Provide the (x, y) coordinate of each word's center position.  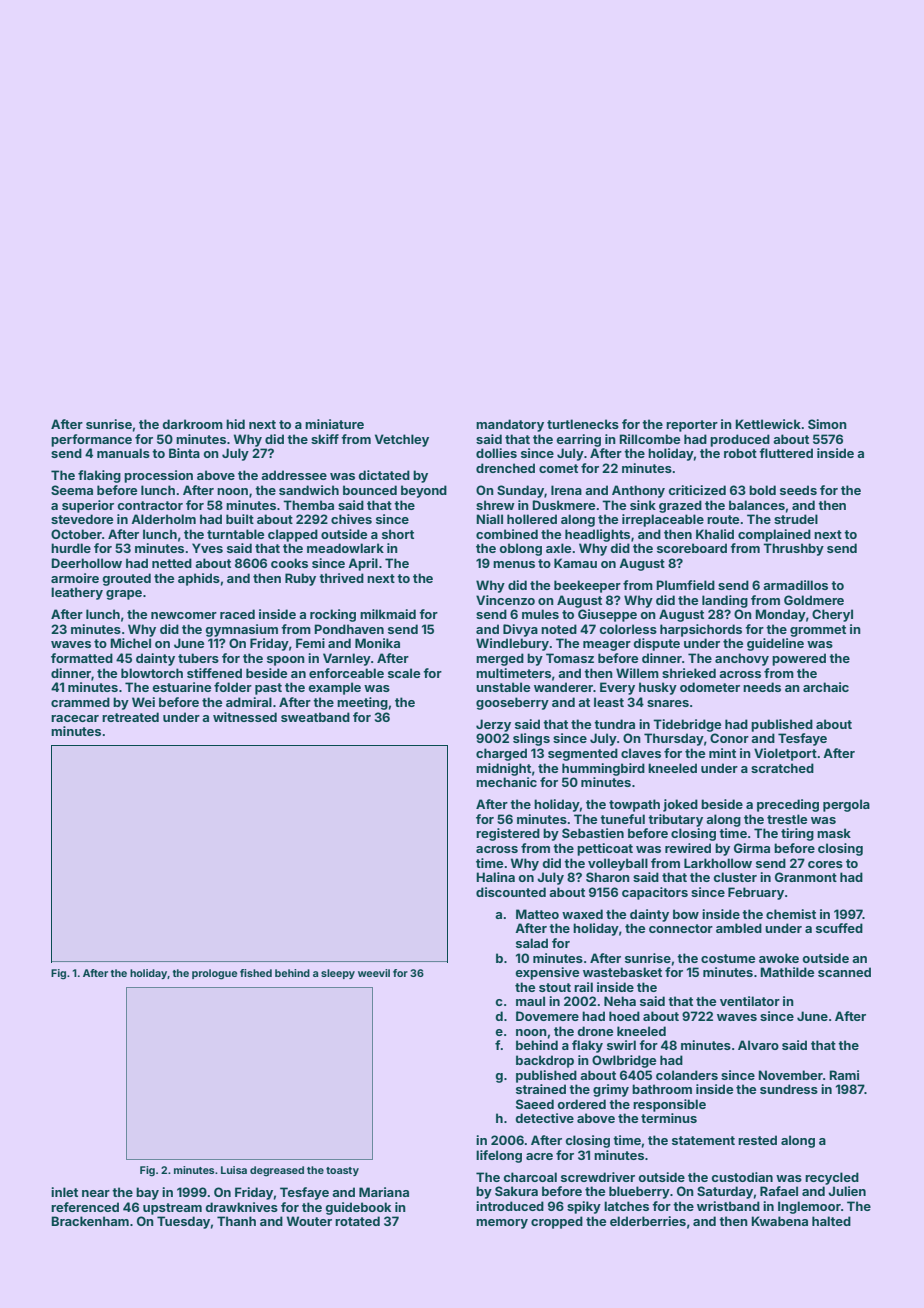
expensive (547, 973)
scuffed (839, 928)
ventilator (750, 1001)
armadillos (795, 585)
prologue (214, 974)
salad (532, 943)
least (609, 702)
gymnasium (241, 630)
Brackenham (90, 1221)
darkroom (192, 424)
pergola (846, 805)
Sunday (520, 491)
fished (256, 973)
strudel (796, 519)
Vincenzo (505, 600)
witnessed (245, 717)
